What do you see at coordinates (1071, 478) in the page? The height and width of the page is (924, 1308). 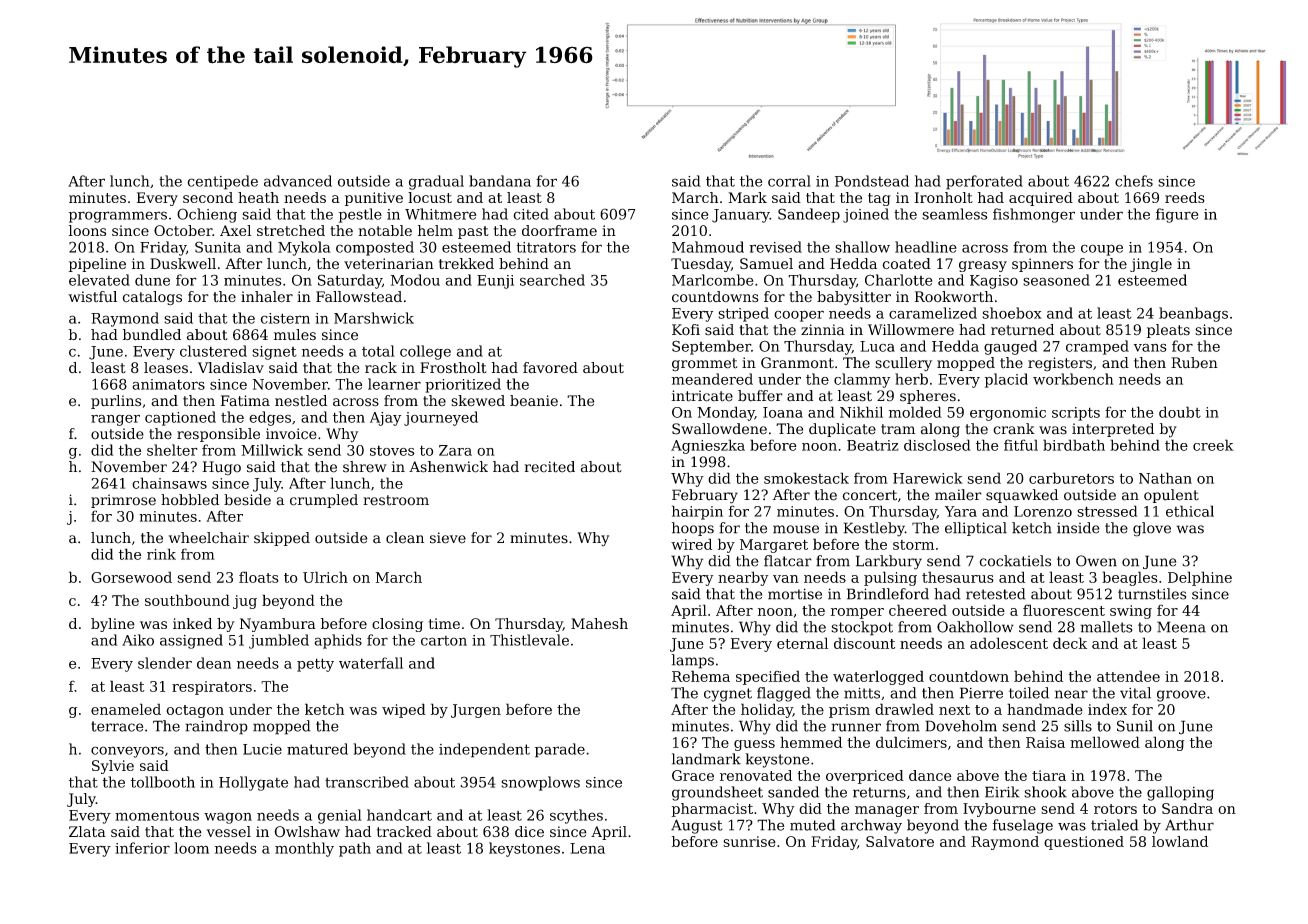 I see `carburetors` at bounding box center [1071, 478].
